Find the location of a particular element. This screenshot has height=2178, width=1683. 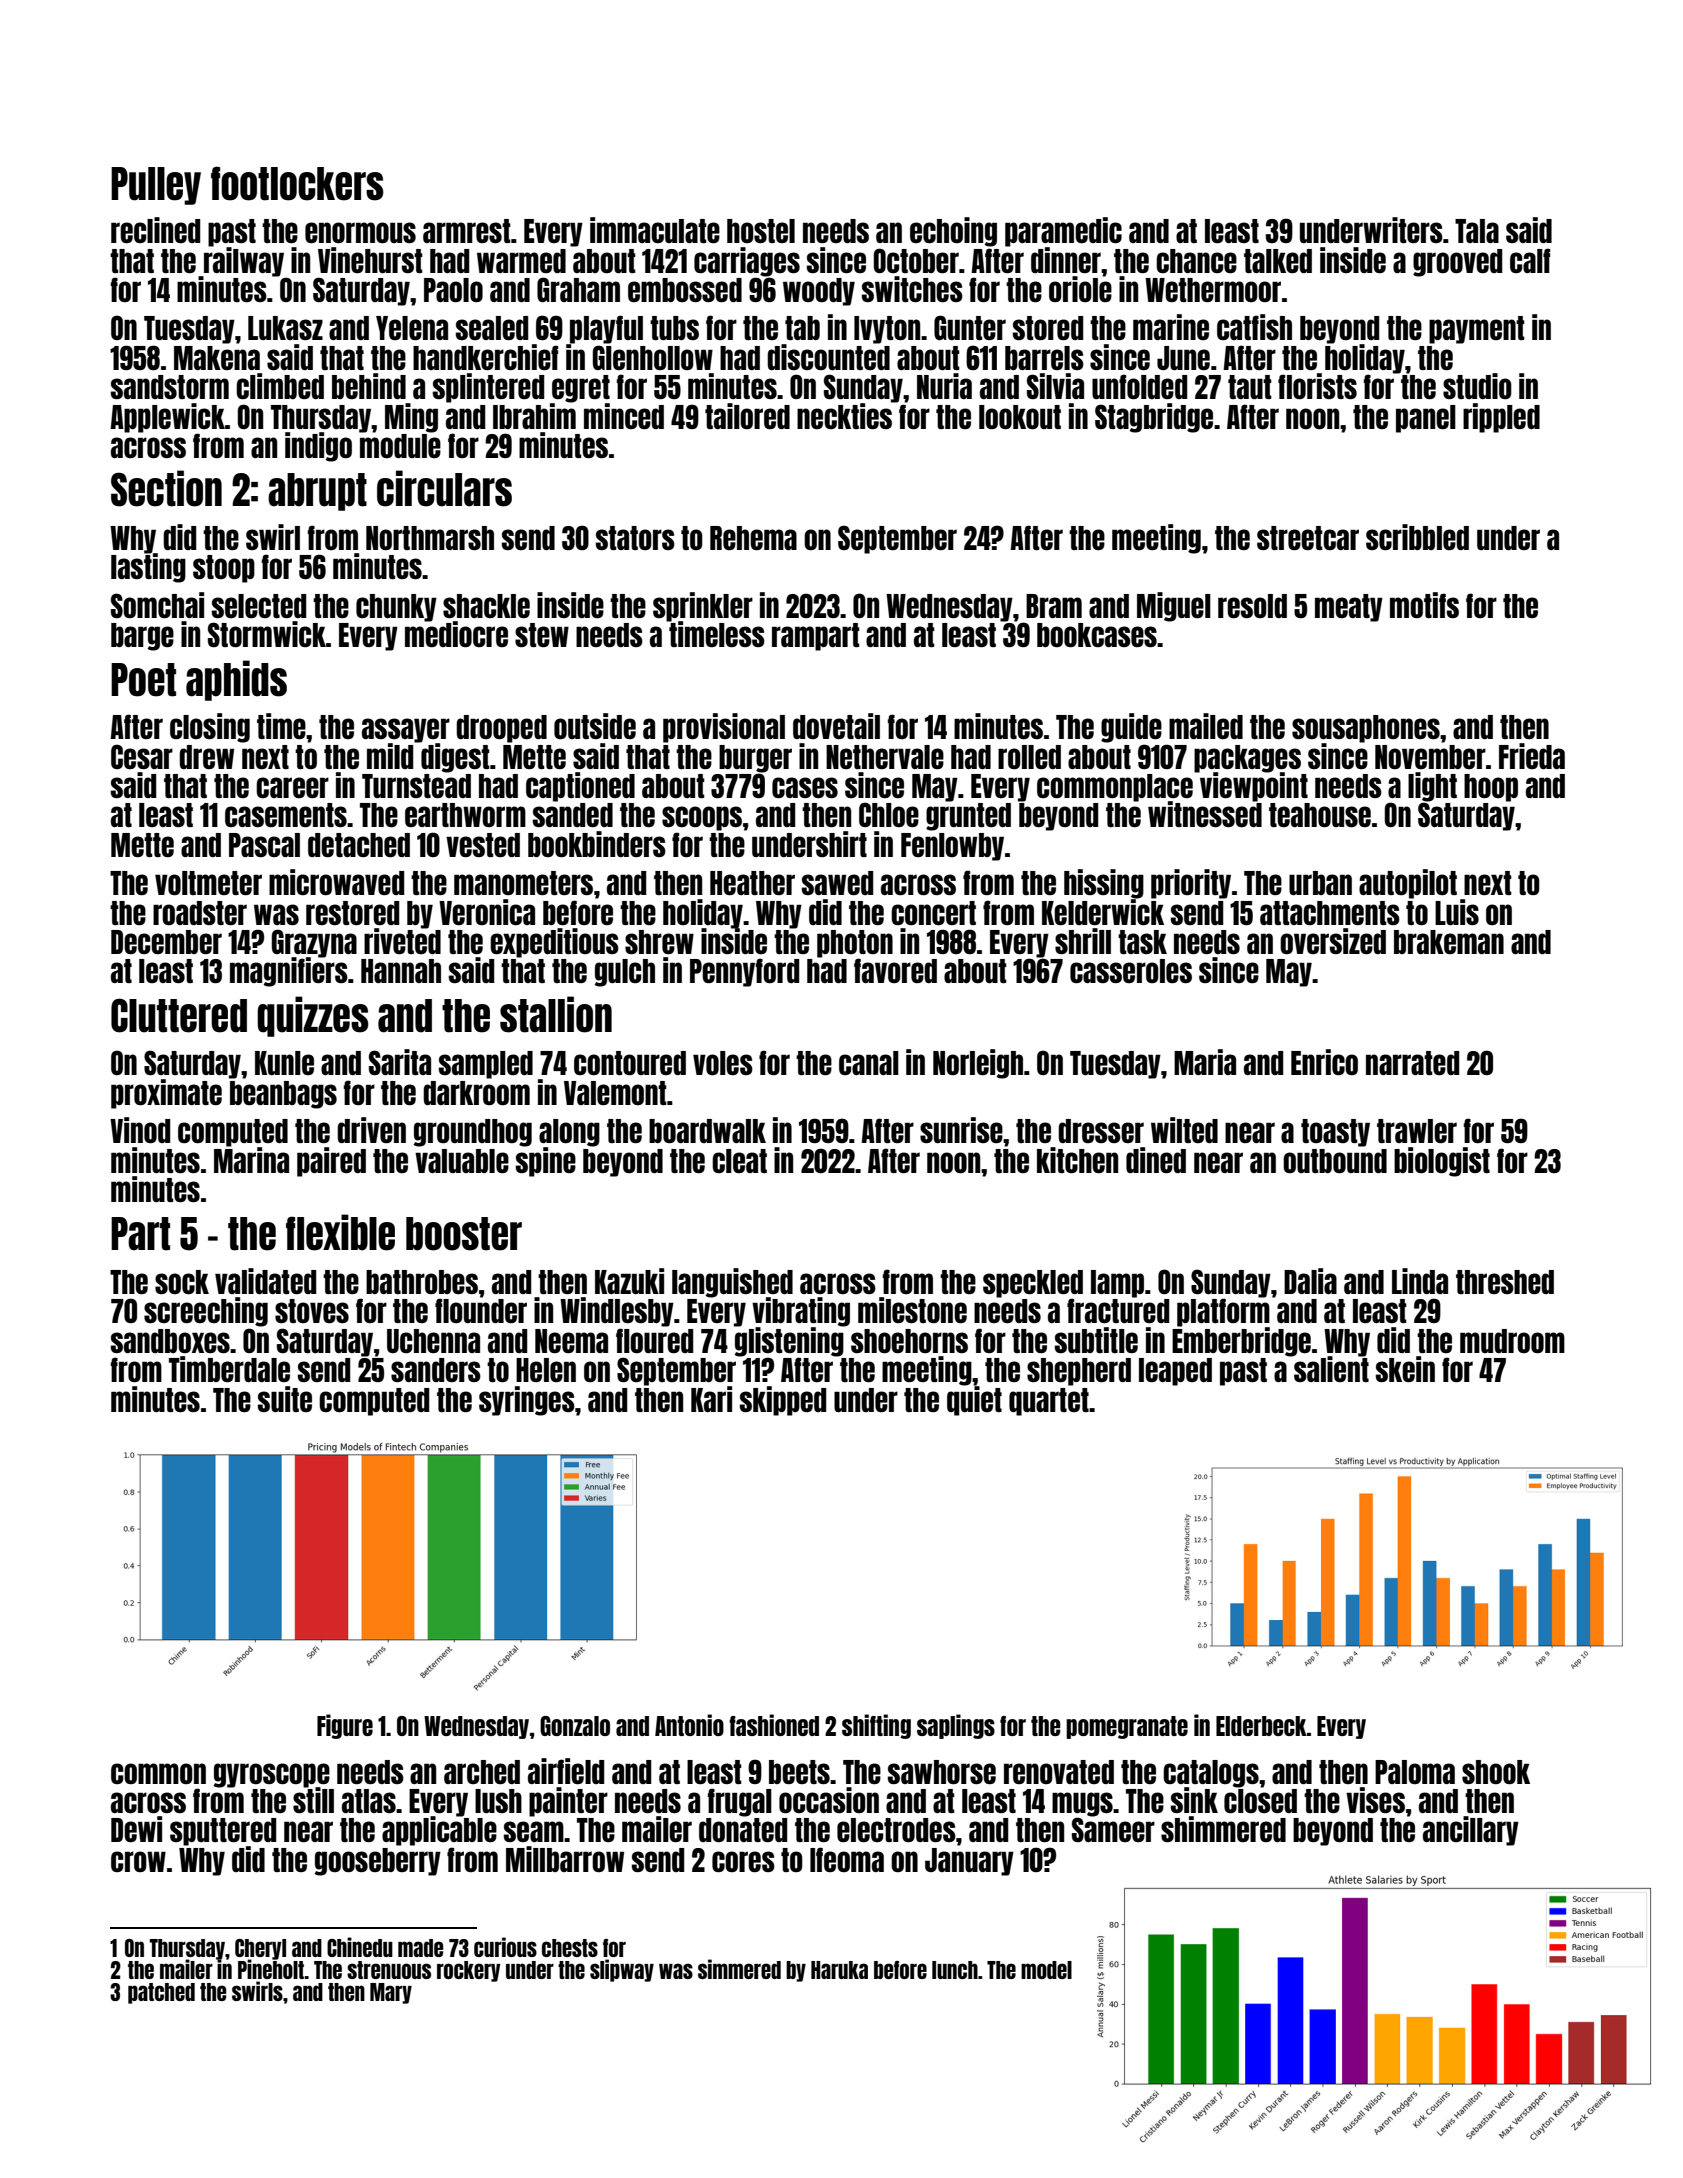

shoehorns is located at coordinates (909, 1341).
